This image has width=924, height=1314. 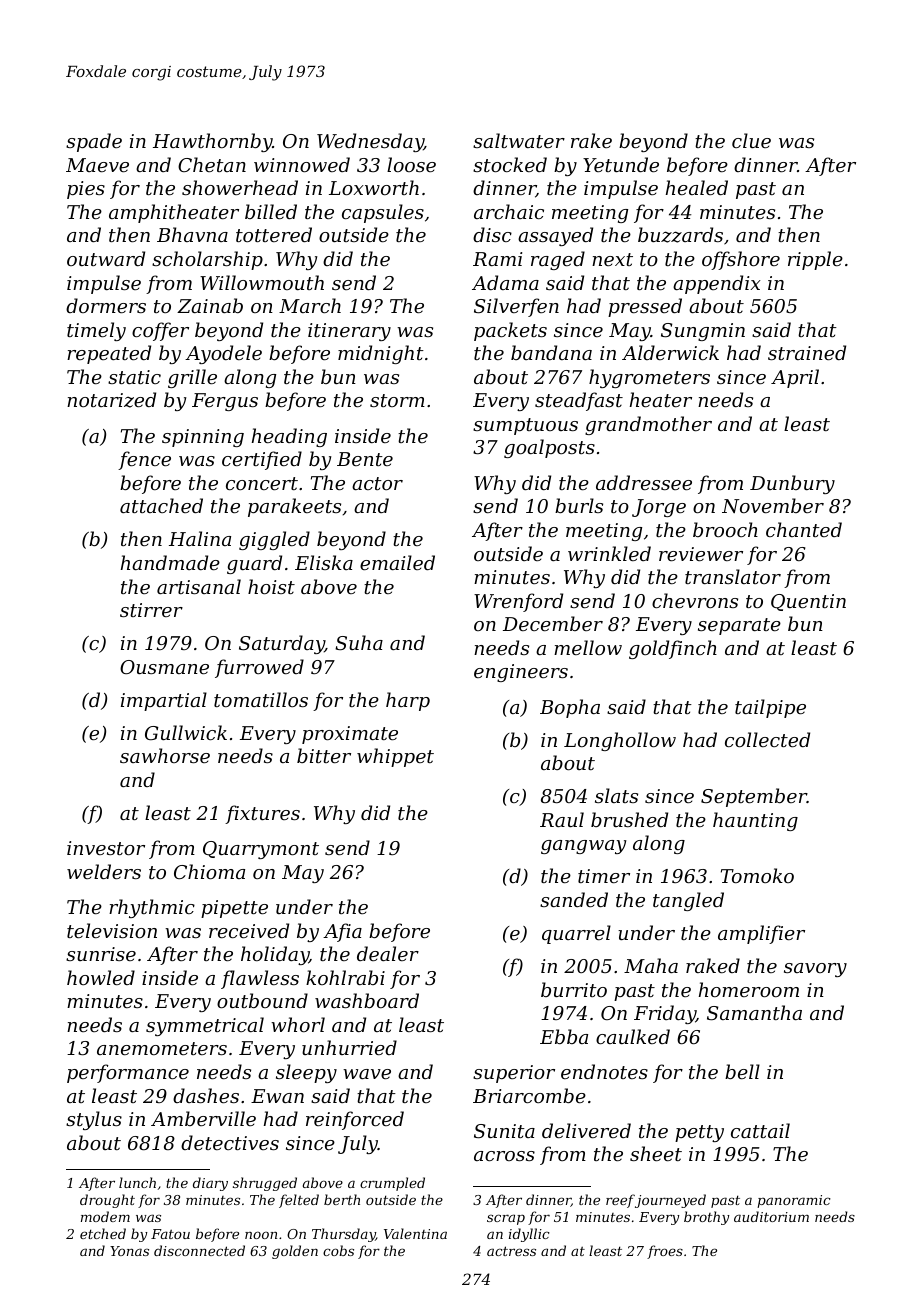 What do you see at coordinates (757, 875) in the image?
I see `Tomoko` at bounding box center [757, 875].
